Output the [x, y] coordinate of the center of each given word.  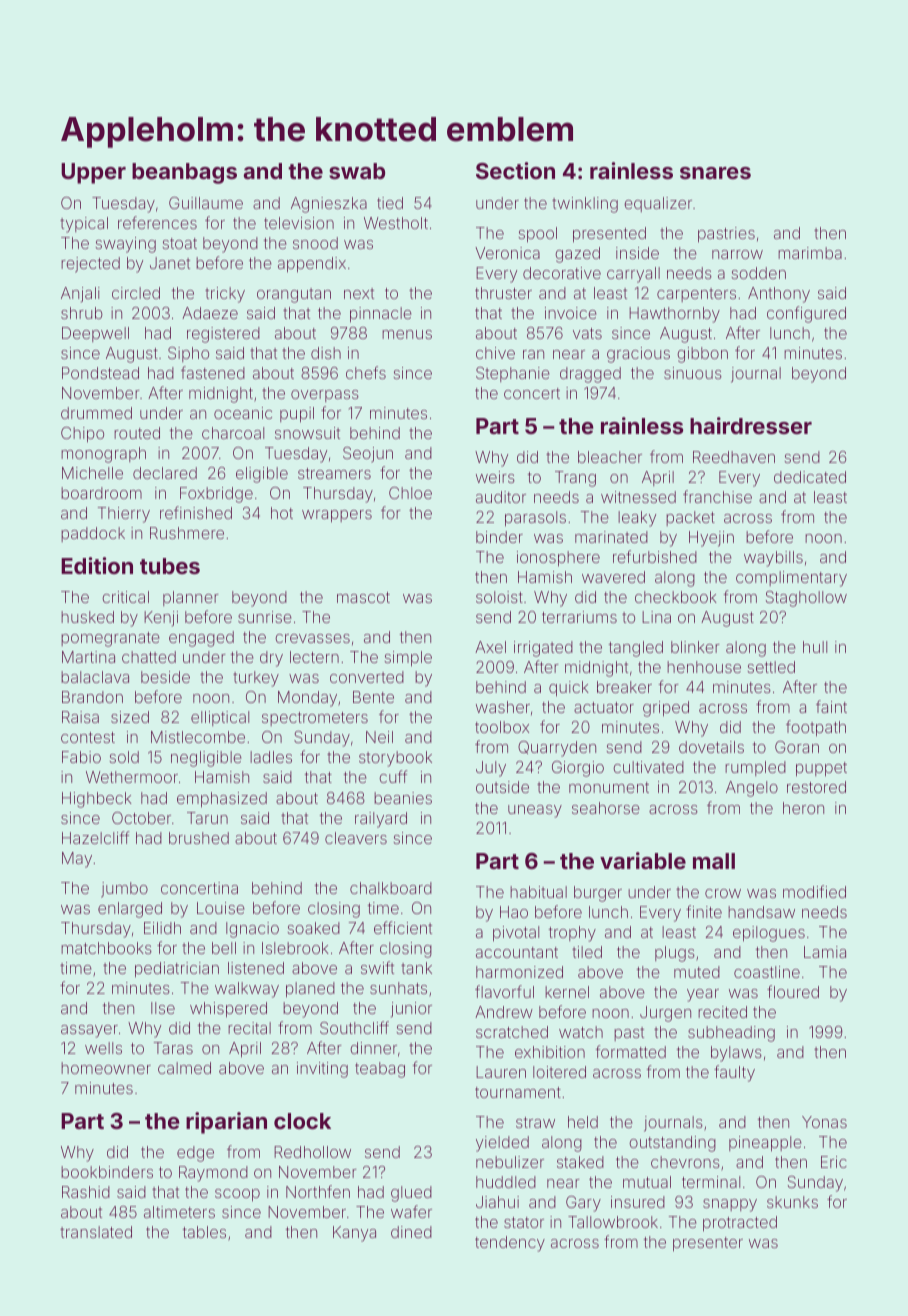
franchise [717, 496]
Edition [97, 565]
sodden [758, 273]
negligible [206, 759]
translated [96, 1232]
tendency [510, 1244]
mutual [647, 1182]
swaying [125, 245]
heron [803, 808]
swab [357, 171]
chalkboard [391, 888]
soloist [499, 597]
